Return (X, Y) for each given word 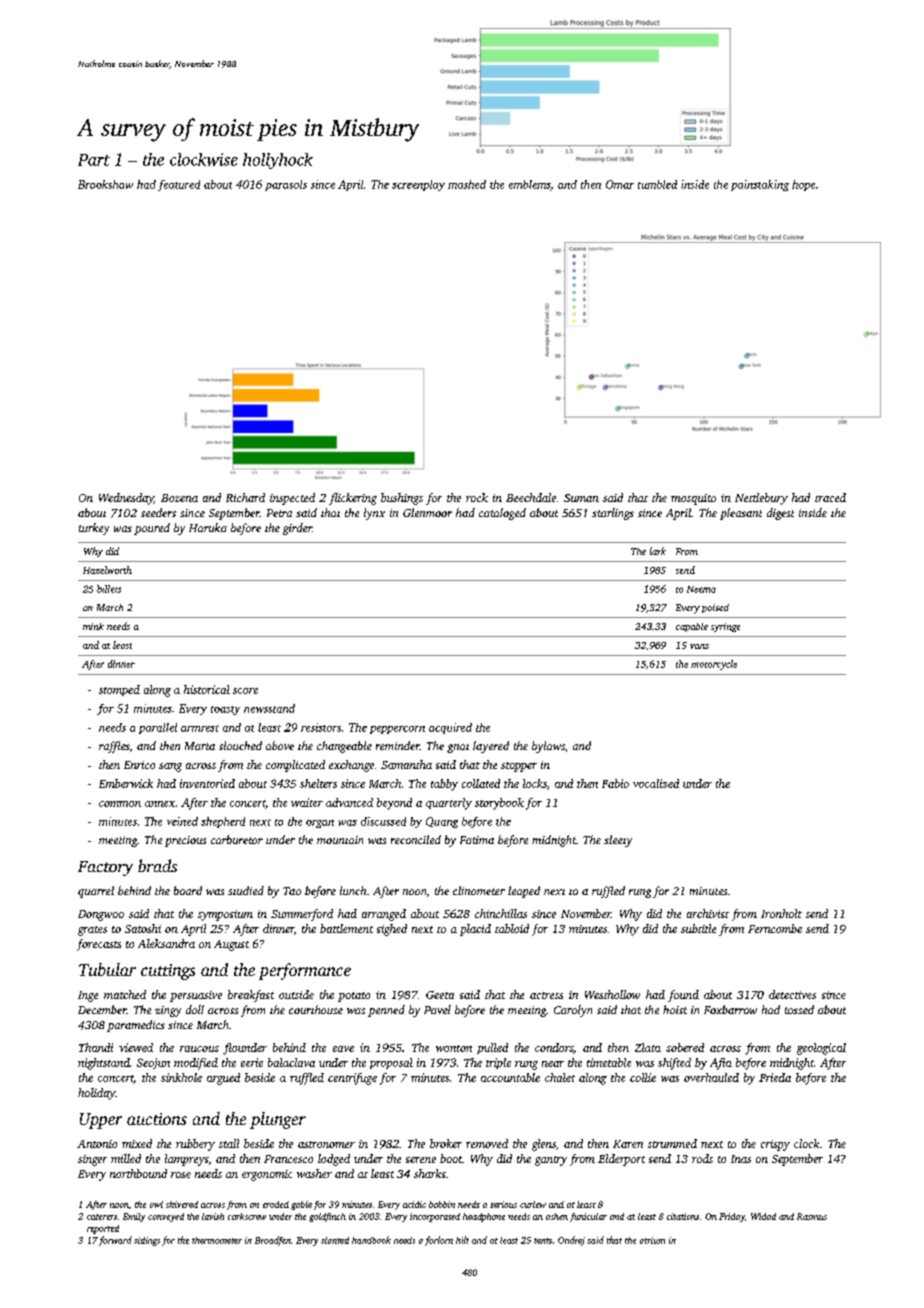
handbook (371, 1240)
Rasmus (812, 1216)
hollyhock (278, 161)
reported (103, 1229)
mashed (467, 184)
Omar (620, 184)
